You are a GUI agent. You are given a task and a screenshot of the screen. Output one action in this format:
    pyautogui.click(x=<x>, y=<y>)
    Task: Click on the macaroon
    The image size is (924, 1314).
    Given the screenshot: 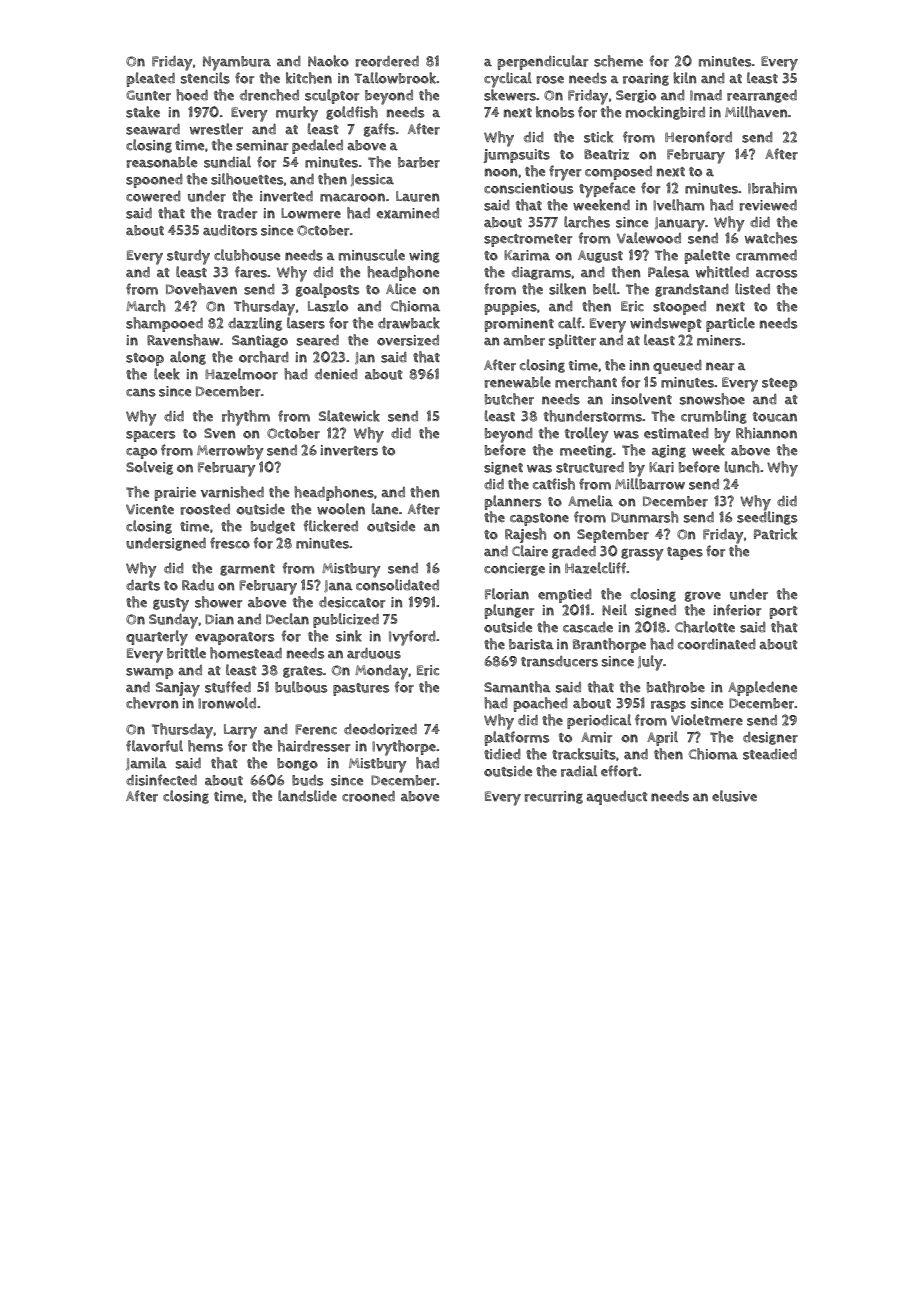 What is the action you would take?
    pyautogui.click(x=352, y=197)
